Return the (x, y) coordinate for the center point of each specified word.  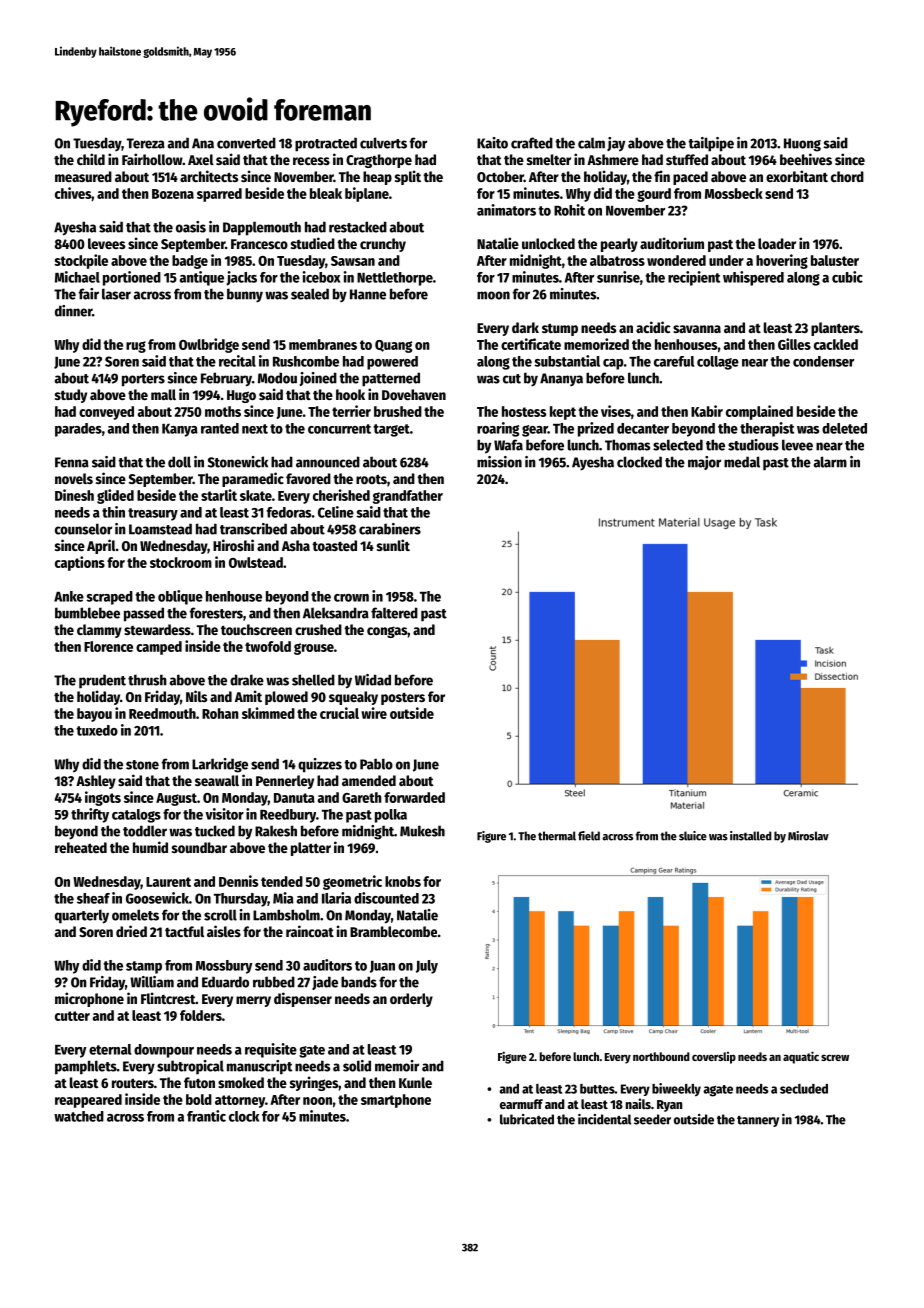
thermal (557, 836)
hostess (524, 411)
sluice (693, 836)
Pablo (376, 764)
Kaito (492, 143)
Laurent (168, 882)
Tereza (146, 143)
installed (751, 836)
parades (78, 430)
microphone (89, 999)
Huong (802, 145)
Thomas (627, 445)
